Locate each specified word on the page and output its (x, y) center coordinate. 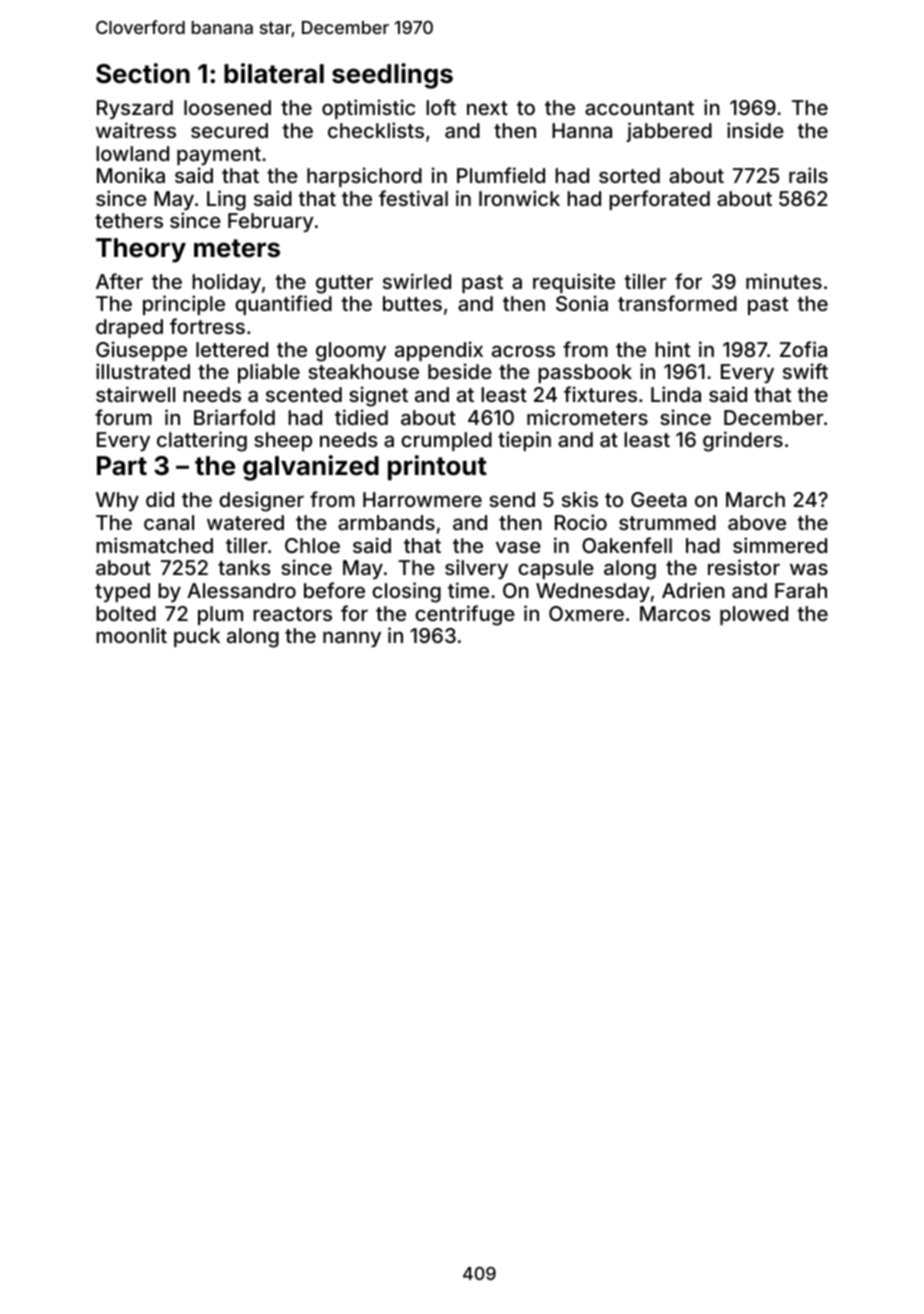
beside (460, 371)
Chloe (312, 545)
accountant (639, 108)
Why (117, 501)
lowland (132, 153)
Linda (676, 394)
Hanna (582, 130)
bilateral (274, 73)
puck (197, 637)
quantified (283, 305)
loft (441, 107)
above (757, 522)
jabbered (669, 132)
